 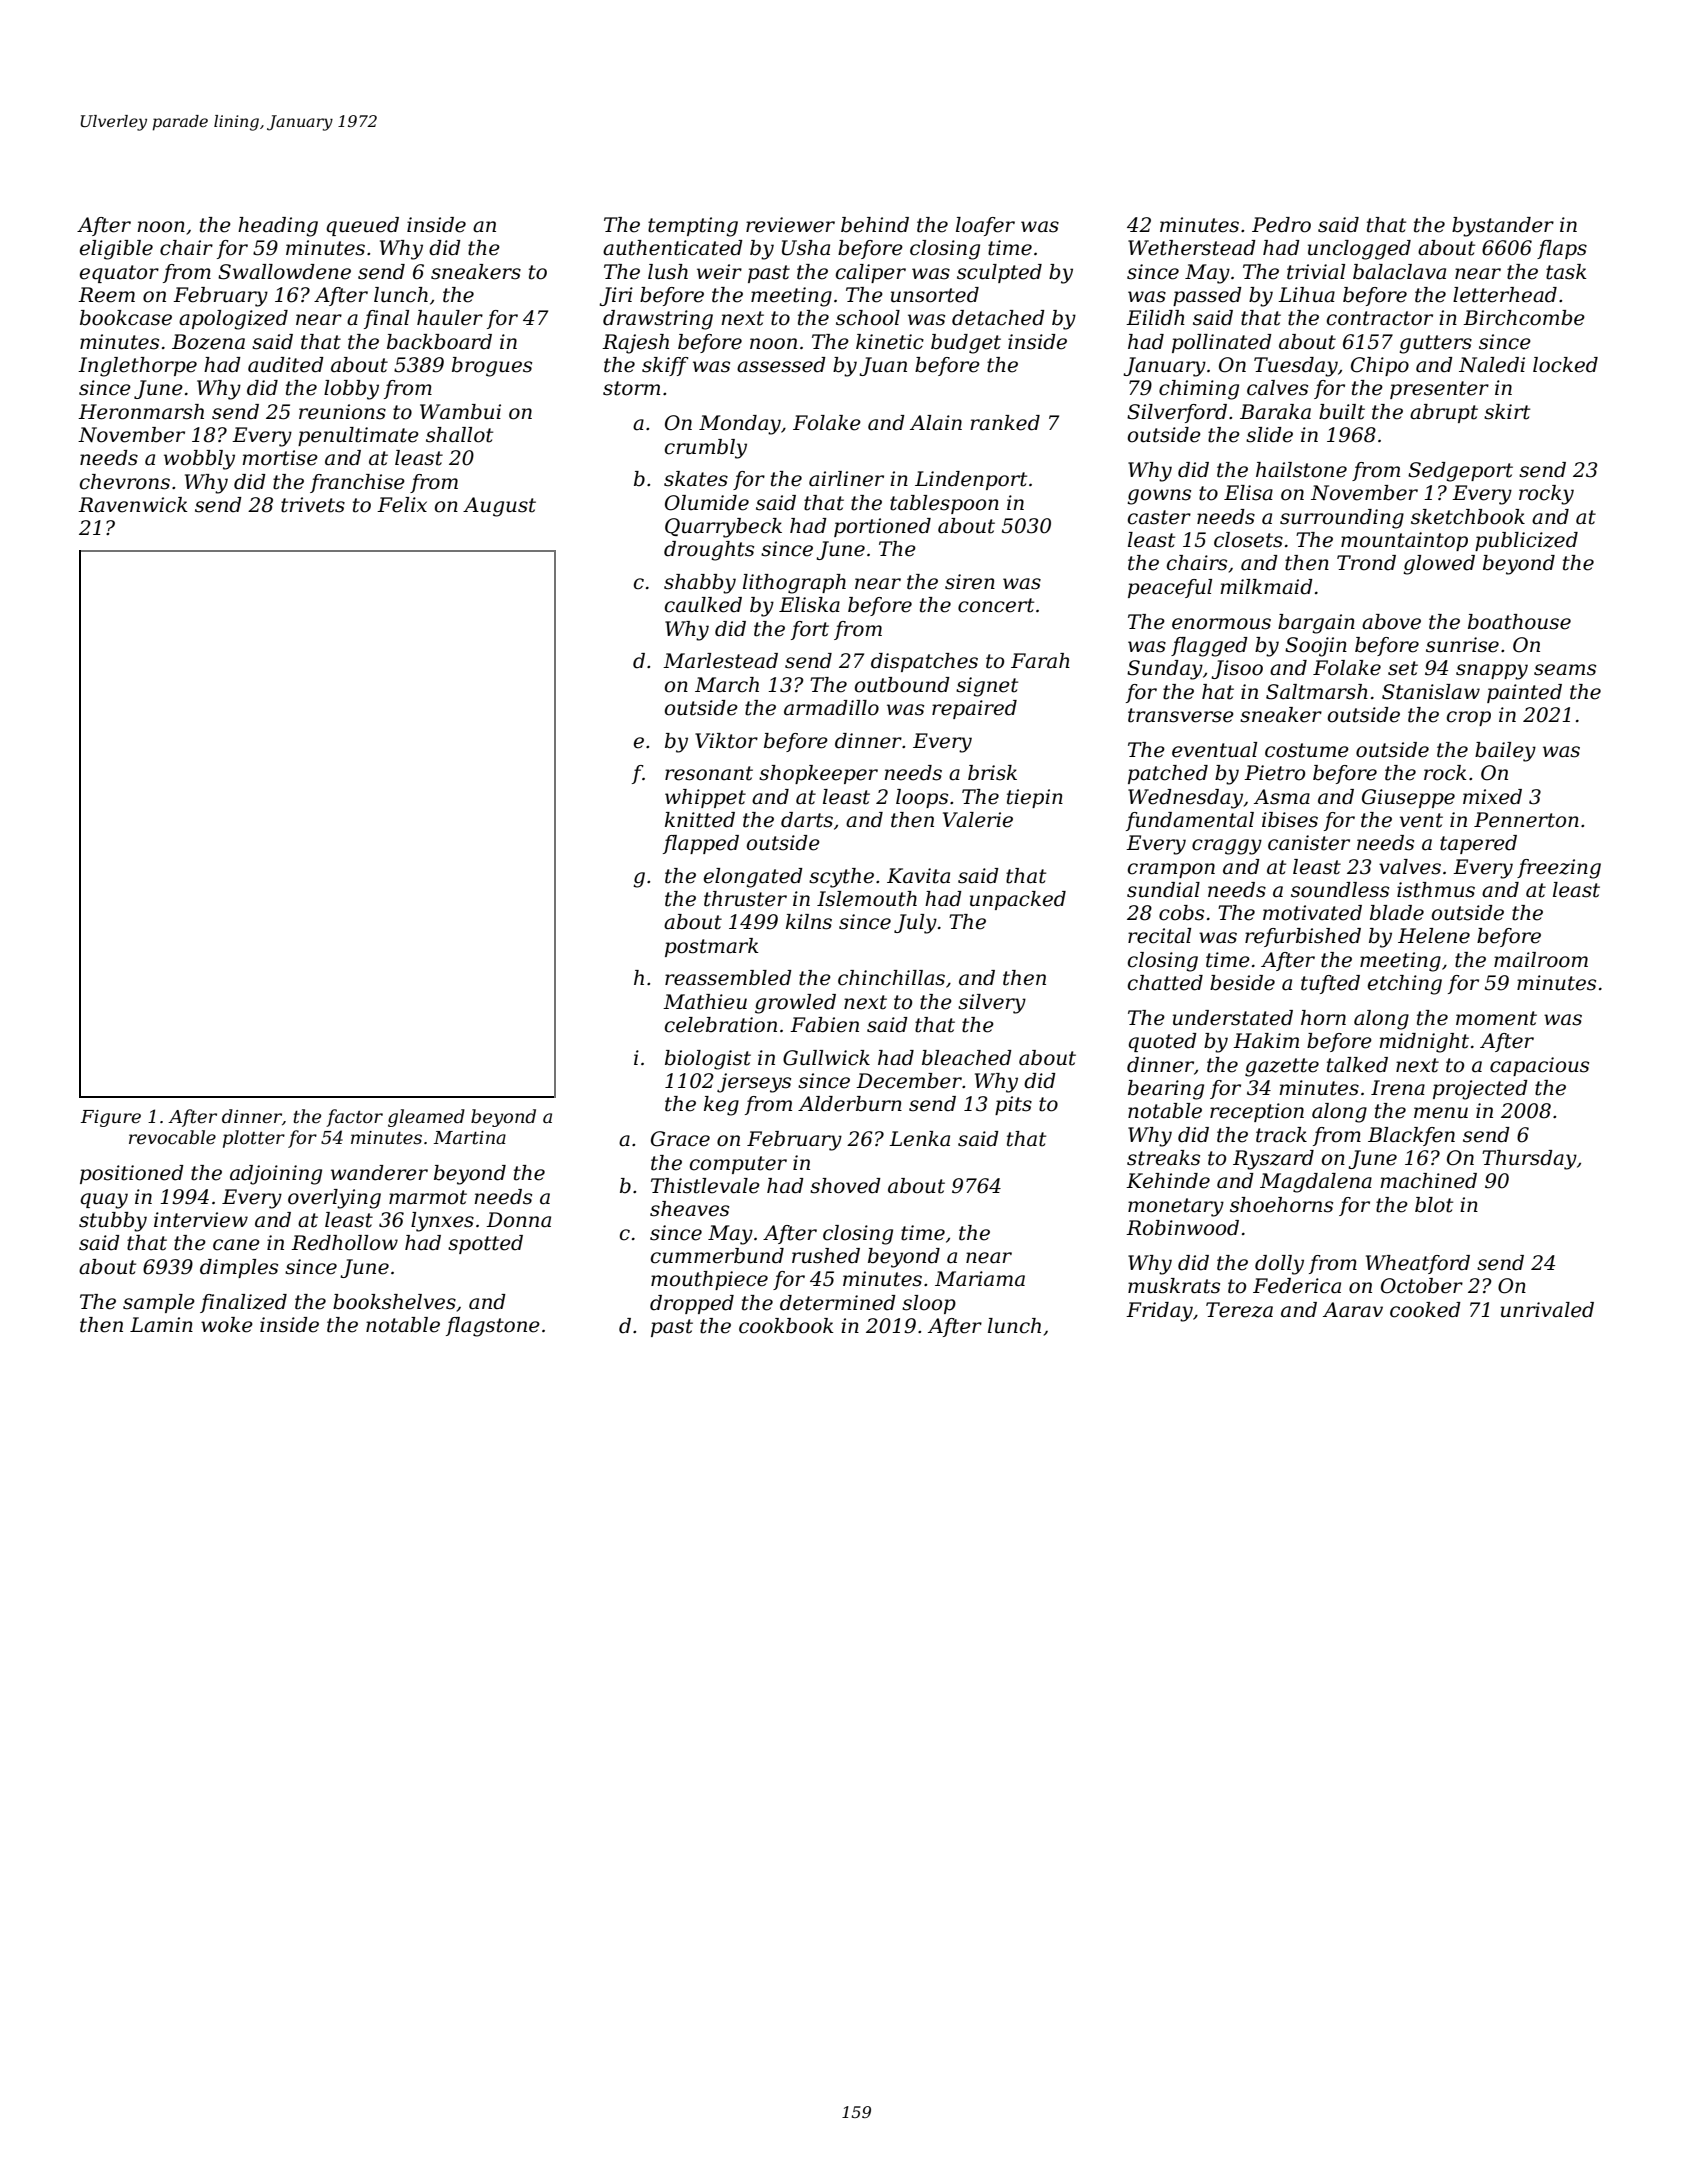 What do you see at coordinates (971, 480) in the document?
I see `Lindenport` at bounding box center [971, 480].
